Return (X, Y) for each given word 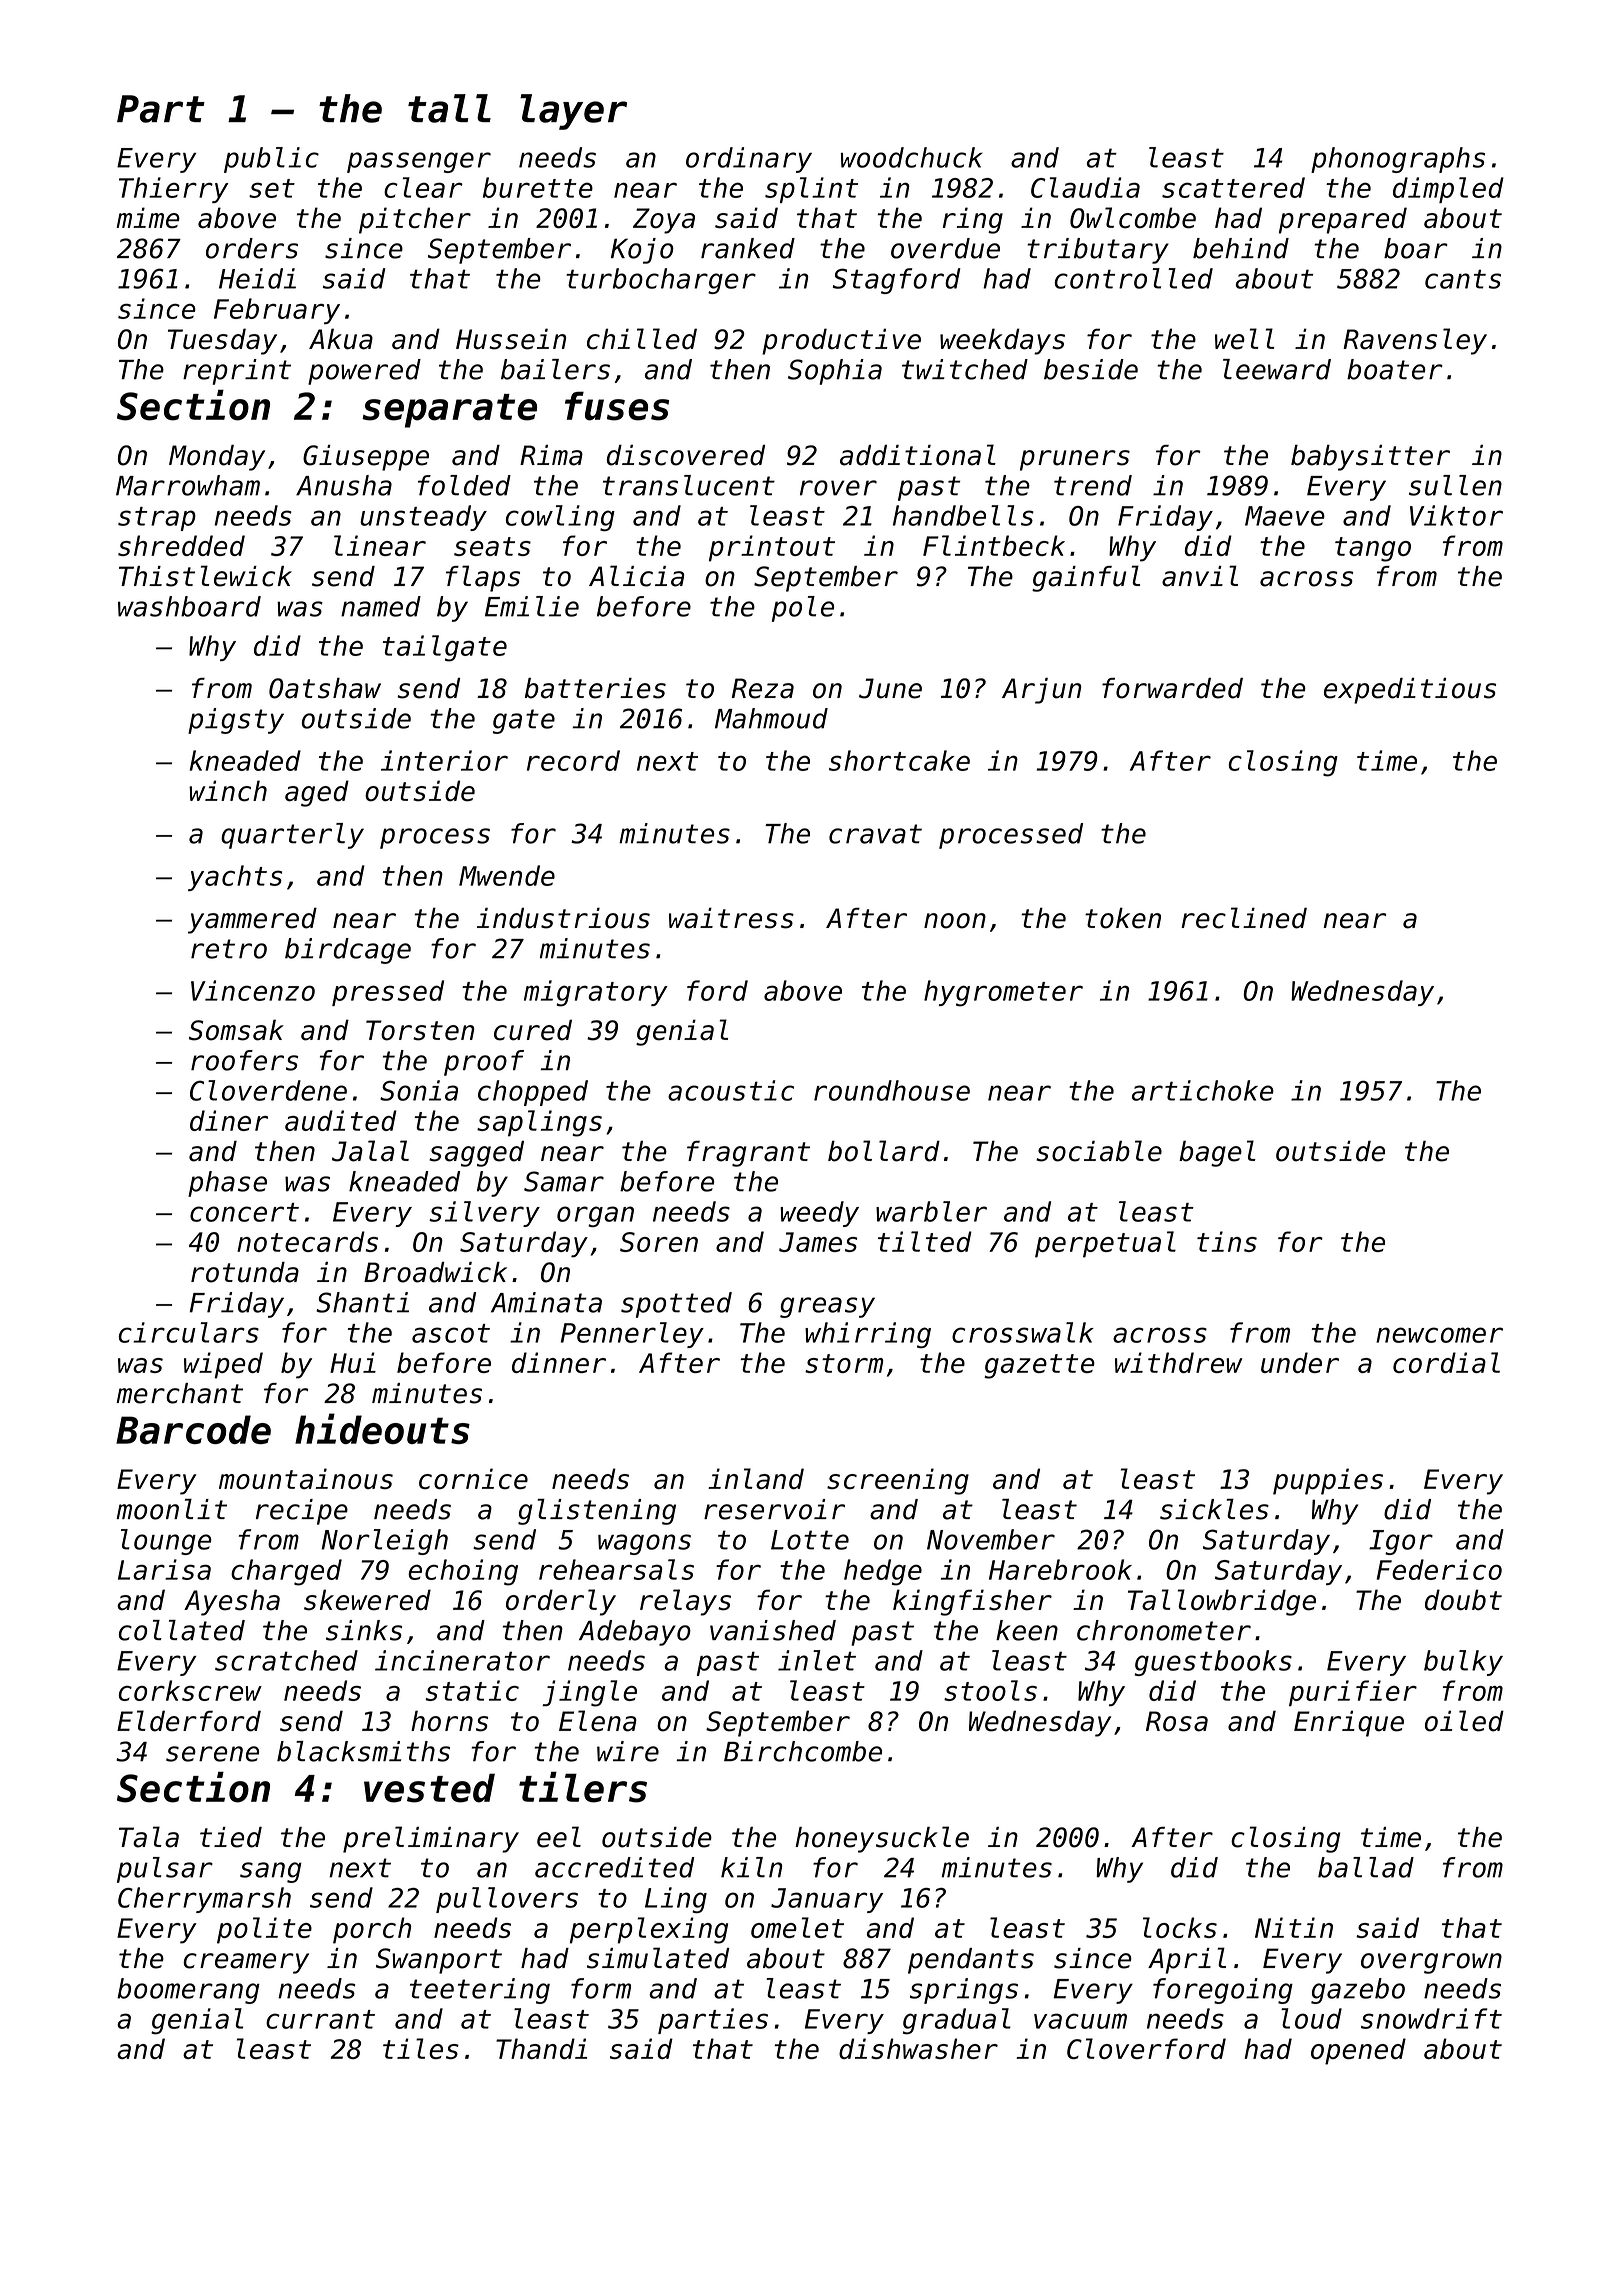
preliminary (431, 1839)
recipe (302, 1512)
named (381, 606)
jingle (589, 1693)
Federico (1439, 1569)
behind (1241, 248)
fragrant (748, 1154)
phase (227, 1184)
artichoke (1203, 1090)
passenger (419, 162)
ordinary (749, 160)
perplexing (649, 1930)
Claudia (1085, 187)
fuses (617, 406)
